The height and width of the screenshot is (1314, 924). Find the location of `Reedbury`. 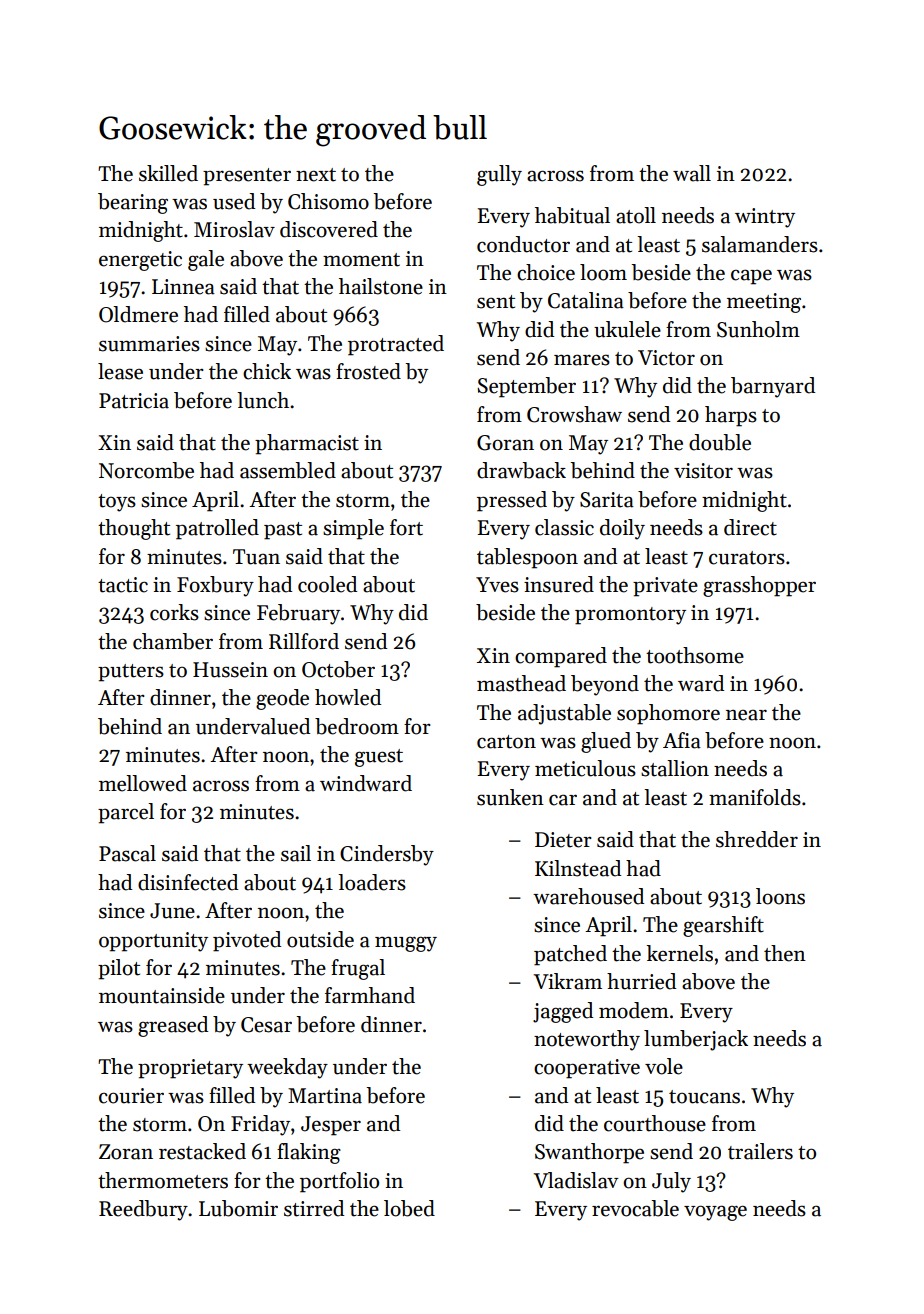

Reedbury is located at coordinates (143, 1210).
